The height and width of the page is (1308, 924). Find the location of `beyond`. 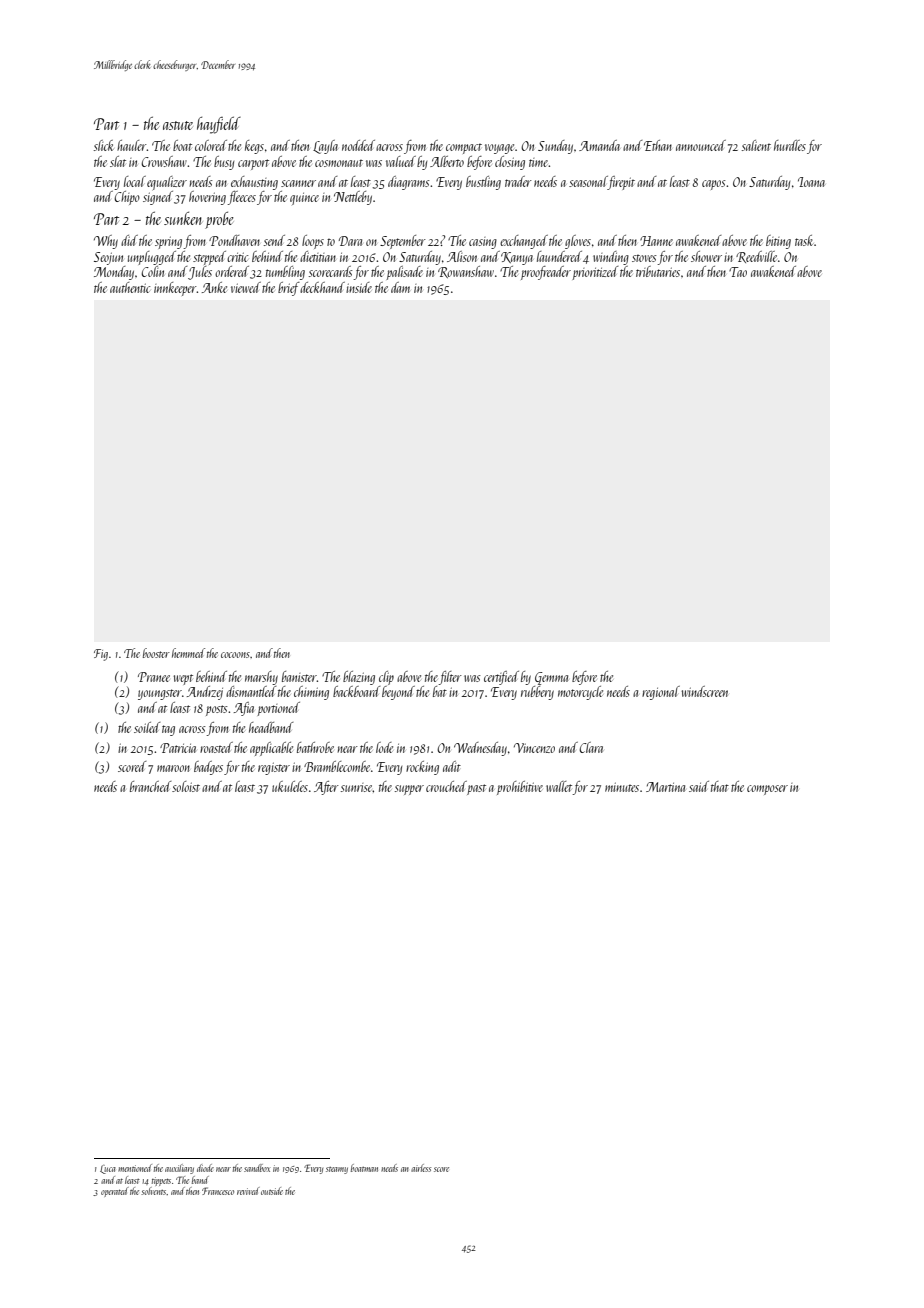

beyond is located at coordinates (398, 693).
